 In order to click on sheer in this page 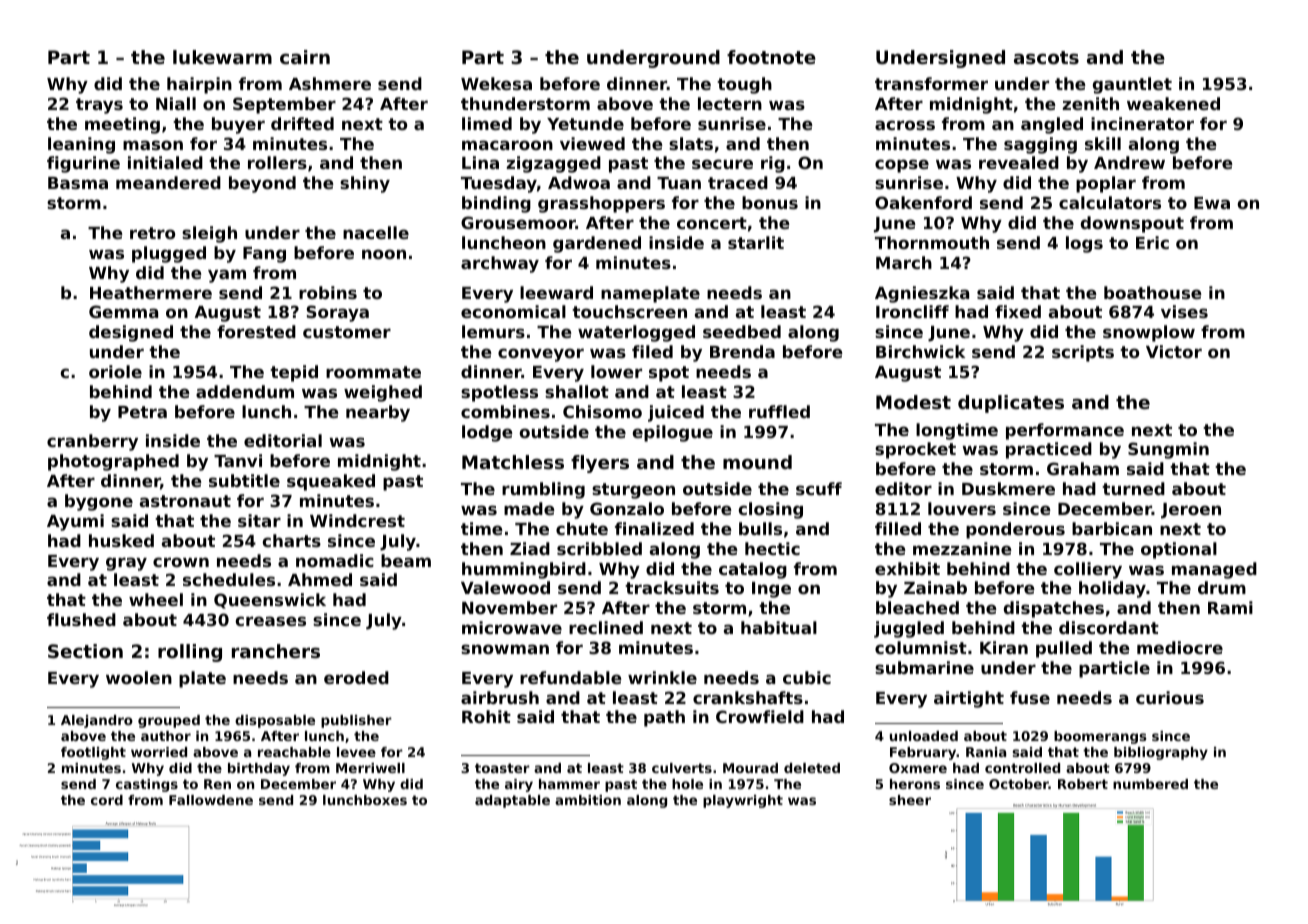, I will do `click(910, 800)`.
